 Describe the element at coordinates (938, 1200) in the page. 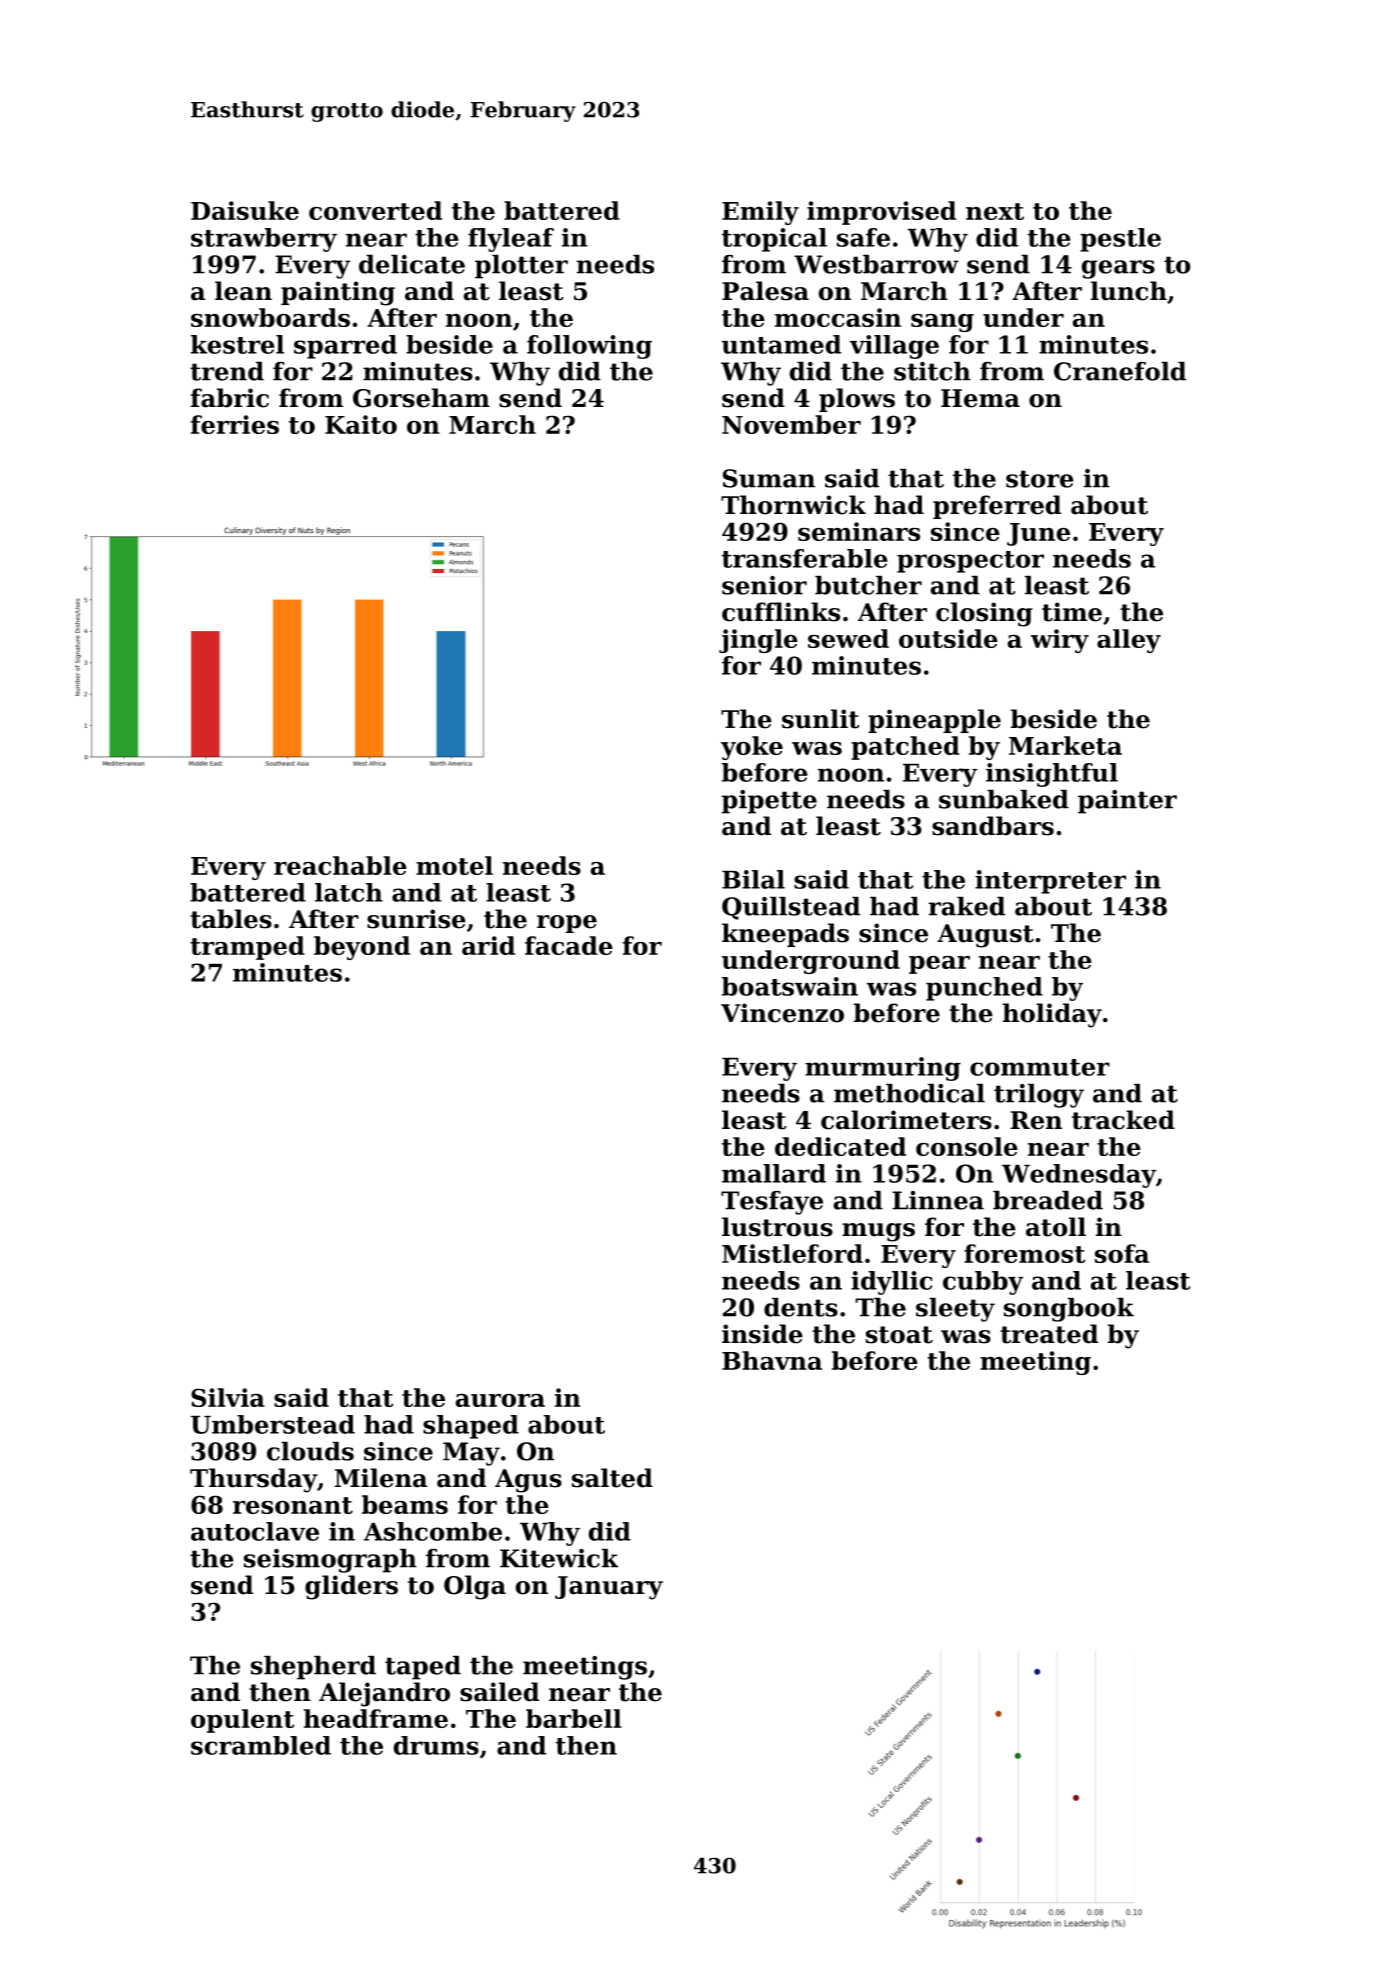

I see `Linnea` at that location.
